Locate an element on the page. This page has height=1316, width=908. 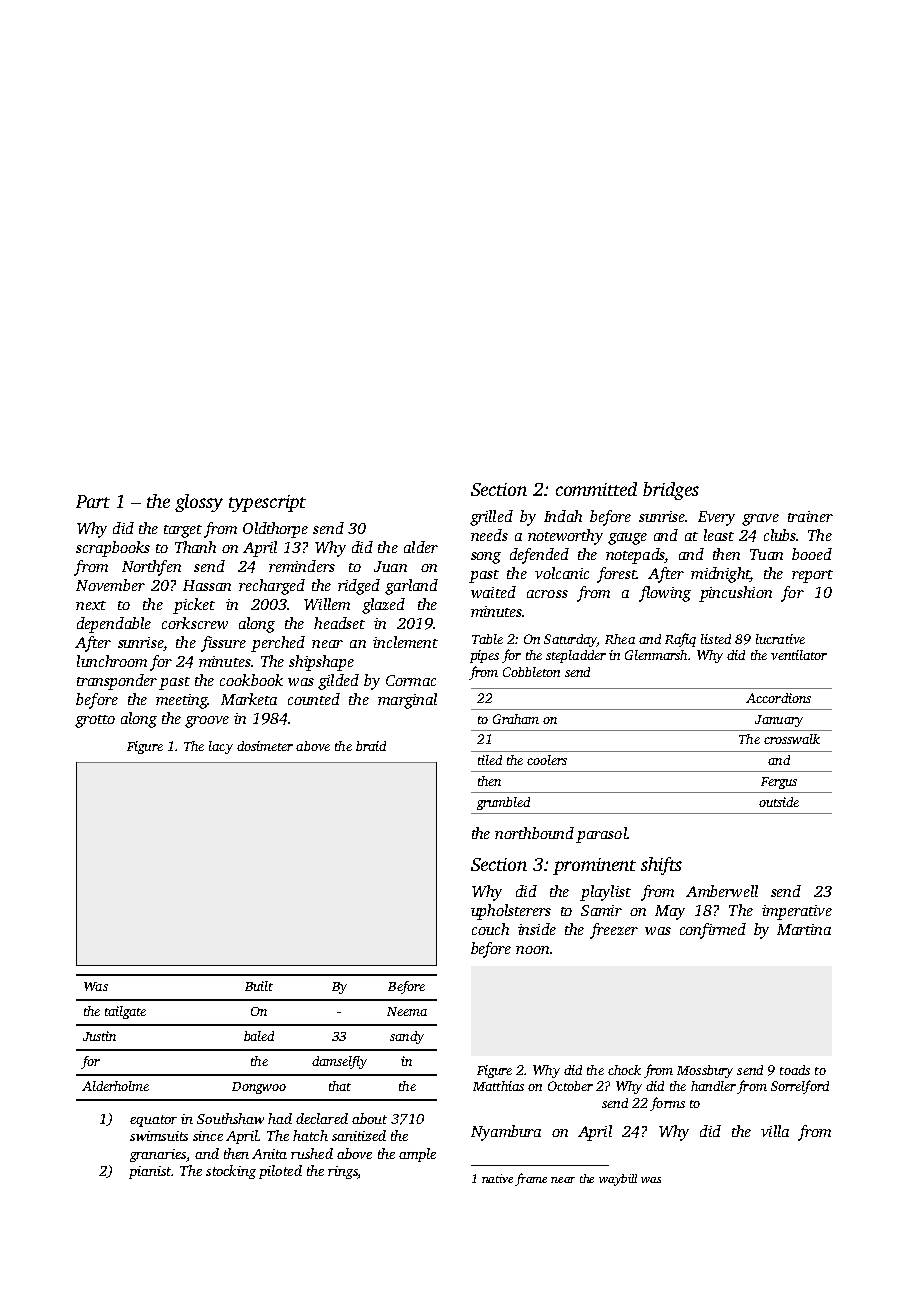
lucrative is located at coordinates (780, 639).
